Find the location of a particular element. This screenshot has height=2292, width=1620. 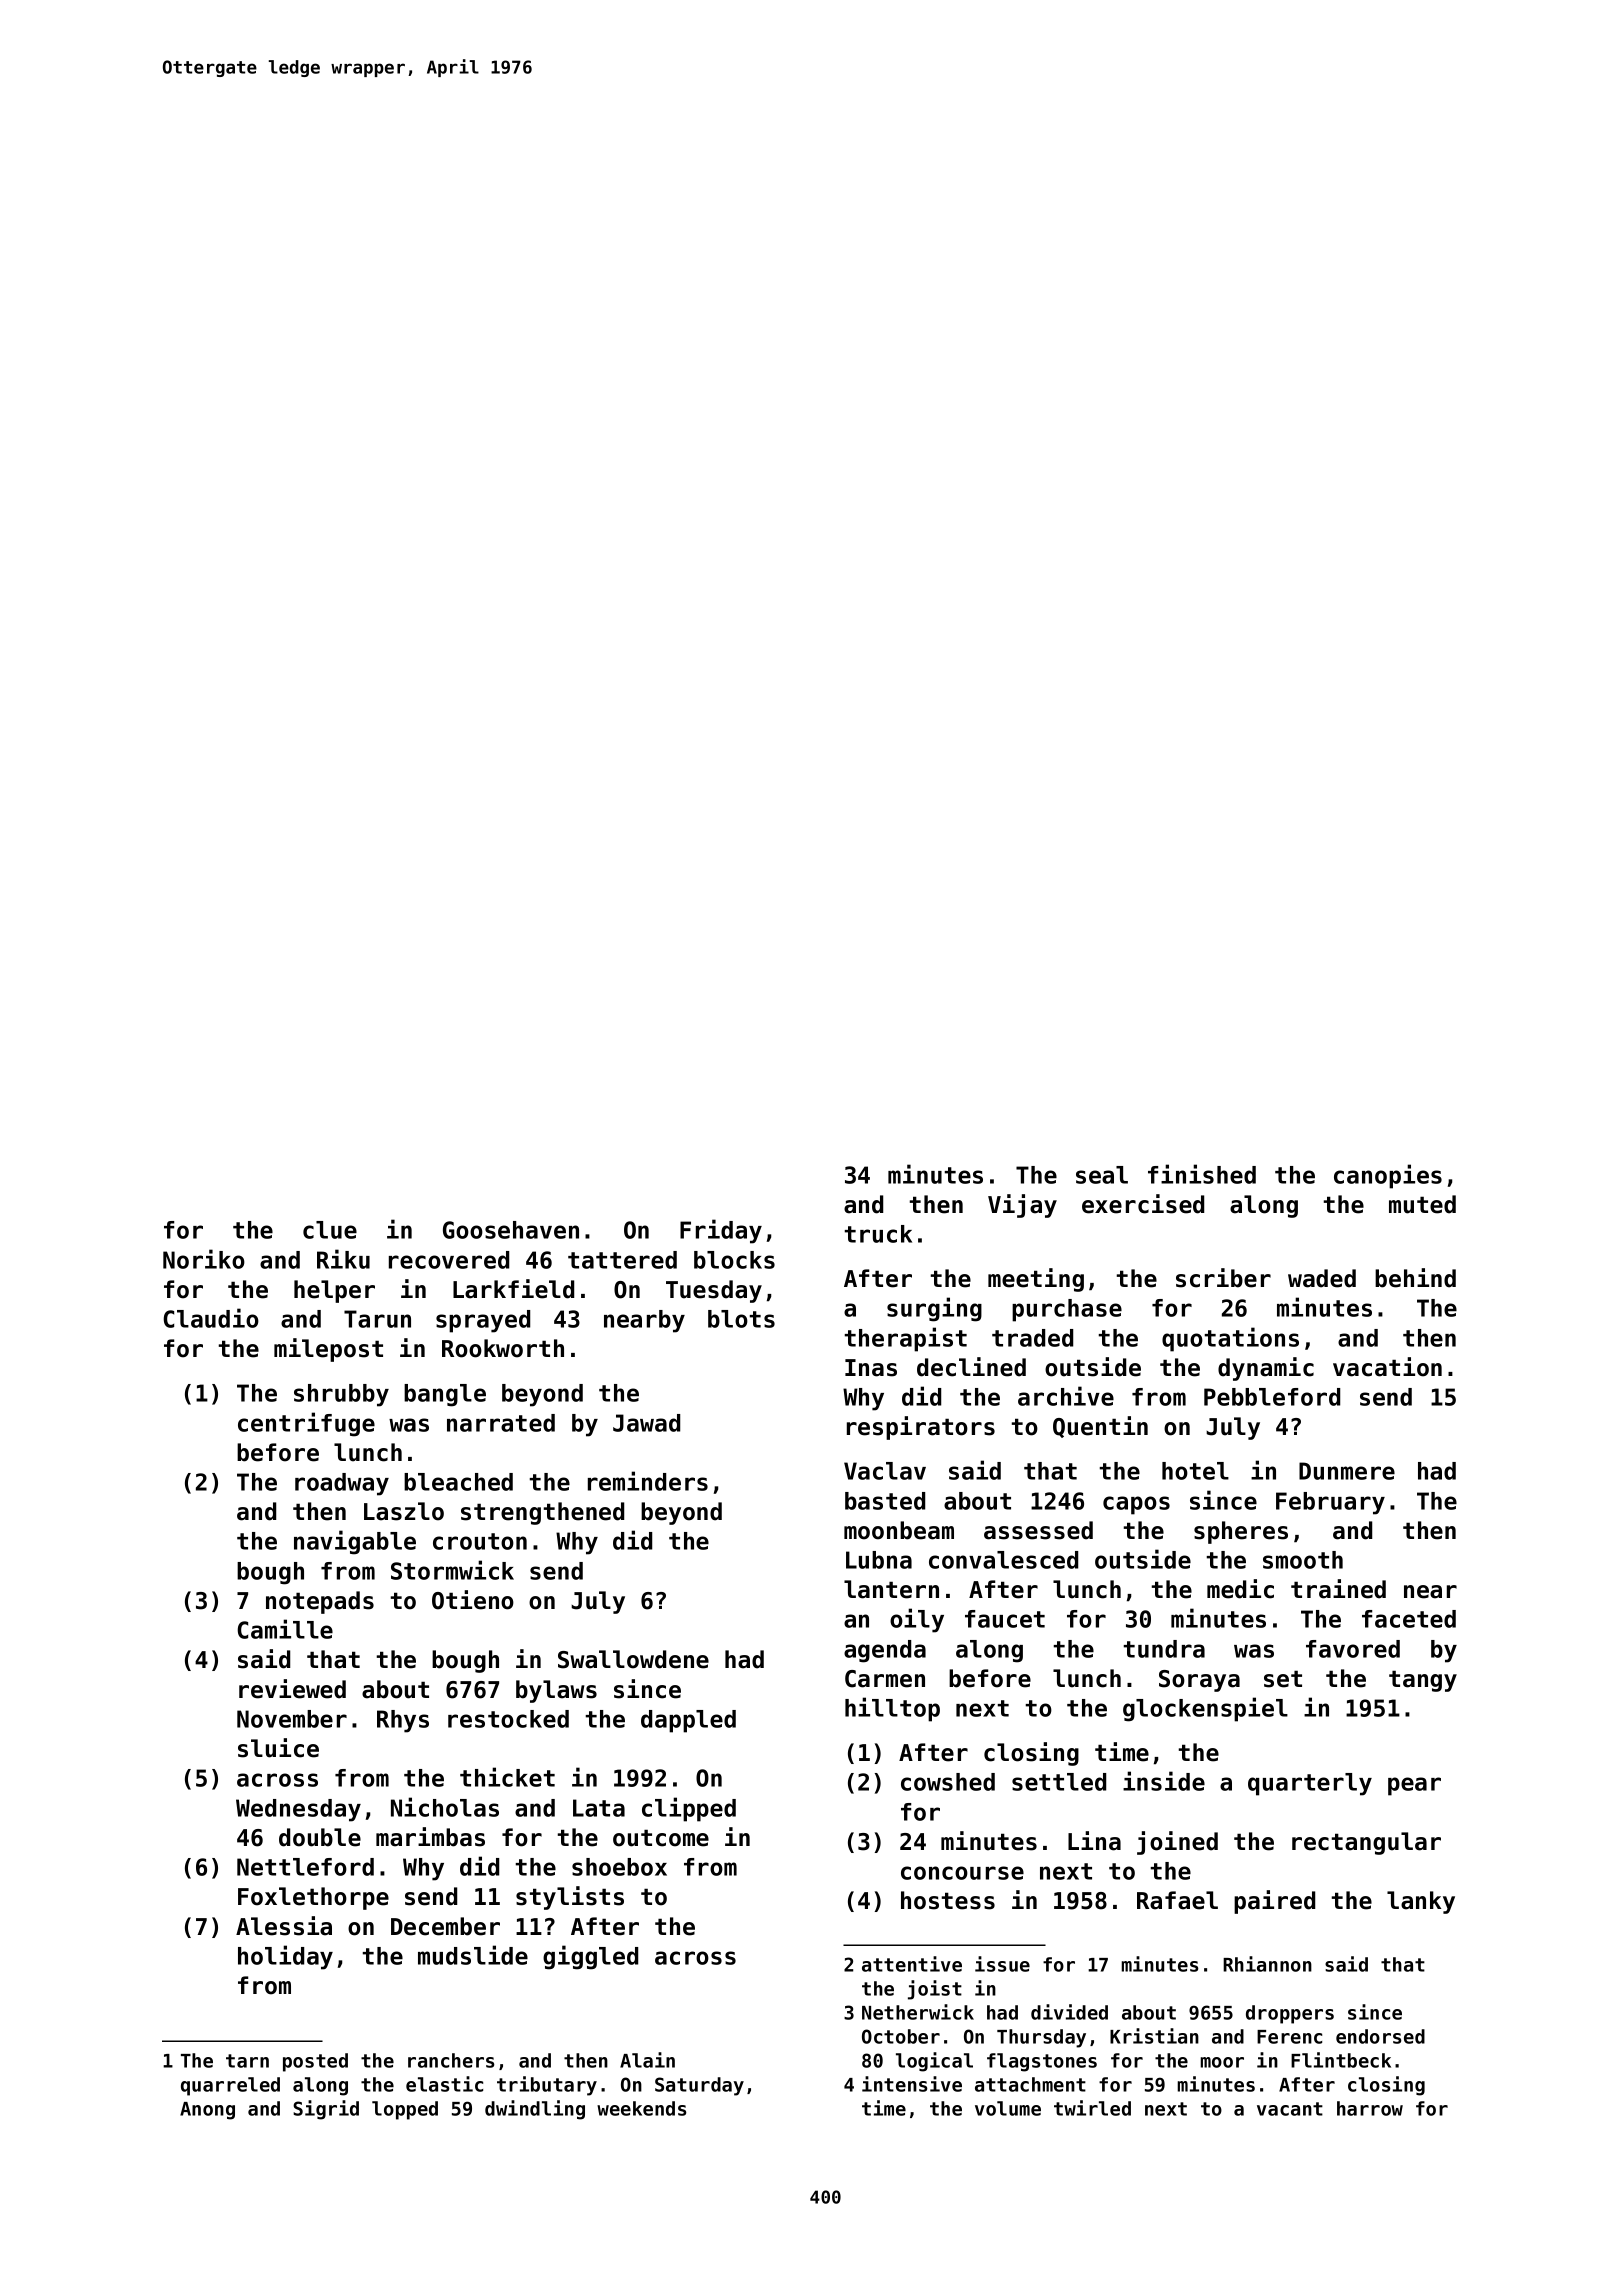

finished is located at coordinates (1202, 1174).
